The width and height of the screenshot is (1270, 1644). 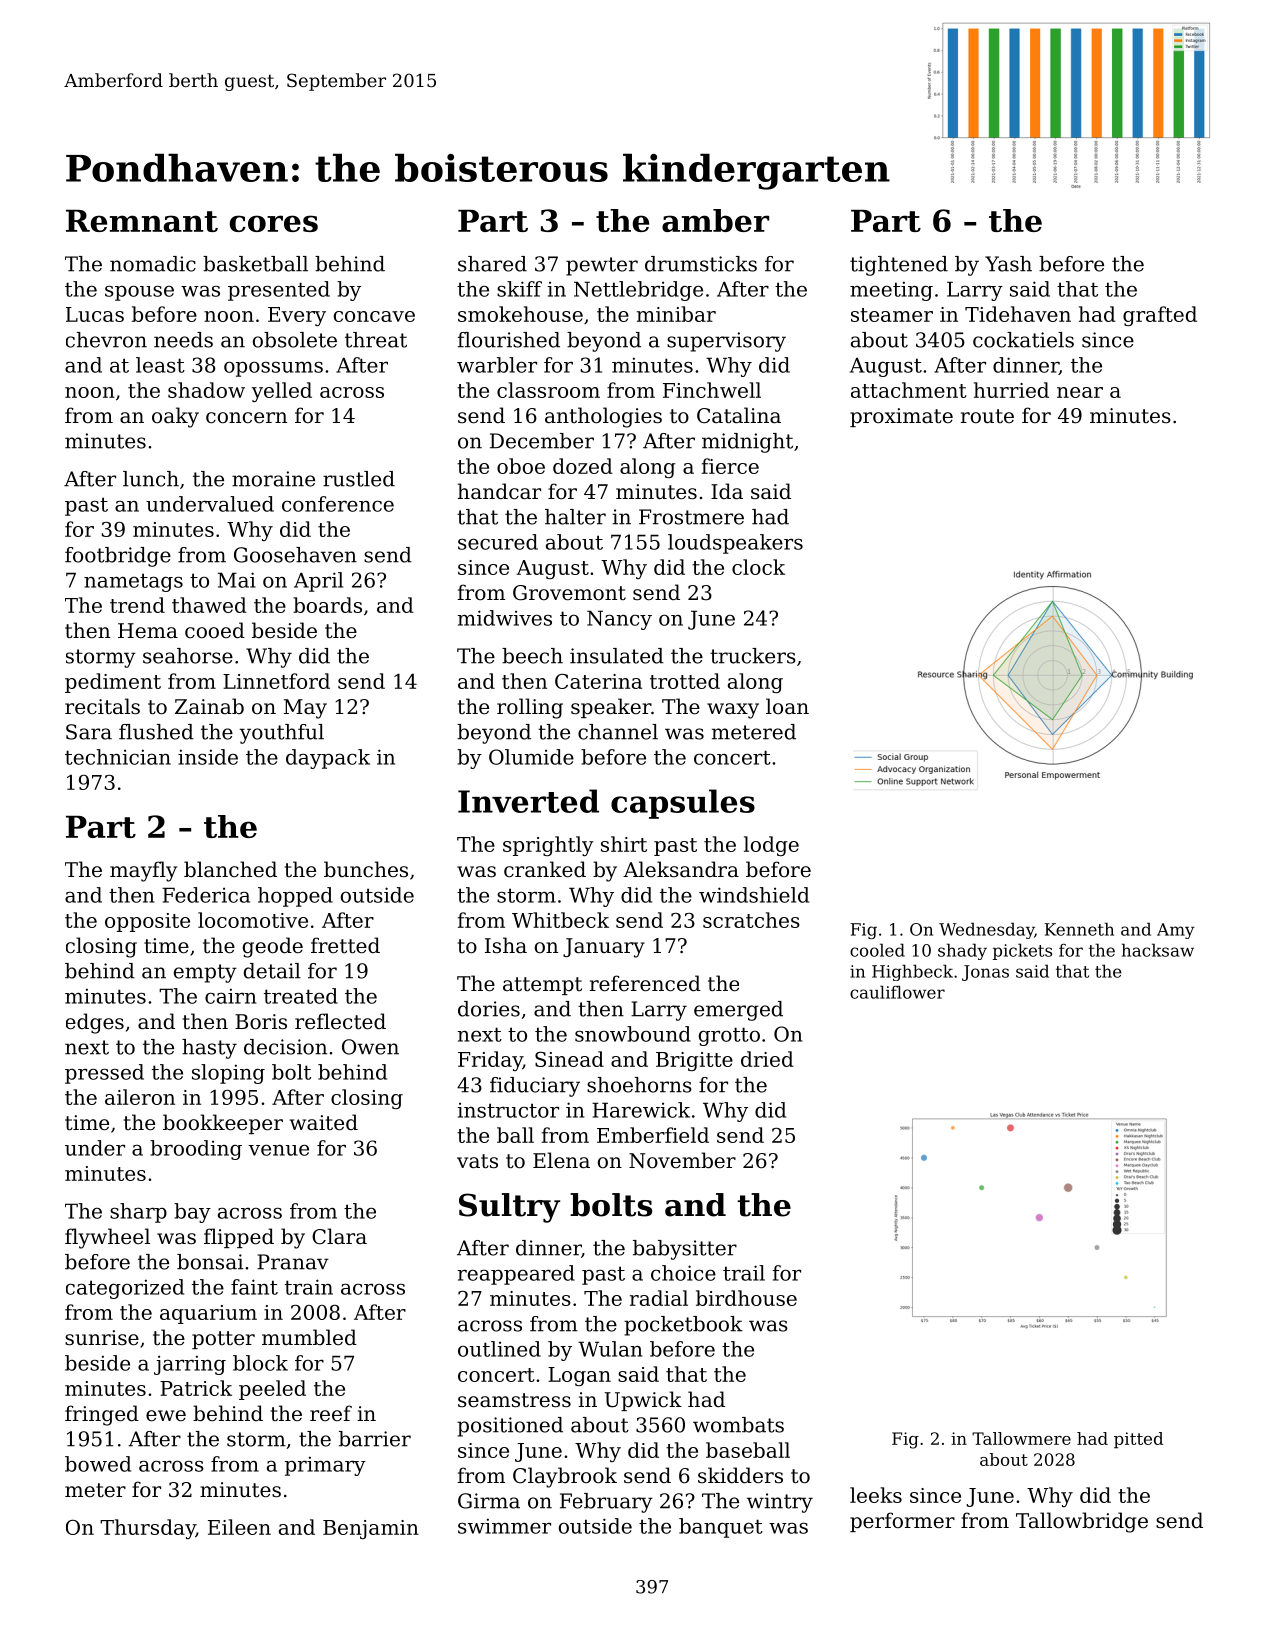 What do you see at coordinates (325, 1466) in the screenshot?
I see `primary` at bounding box center [325, 1466].
